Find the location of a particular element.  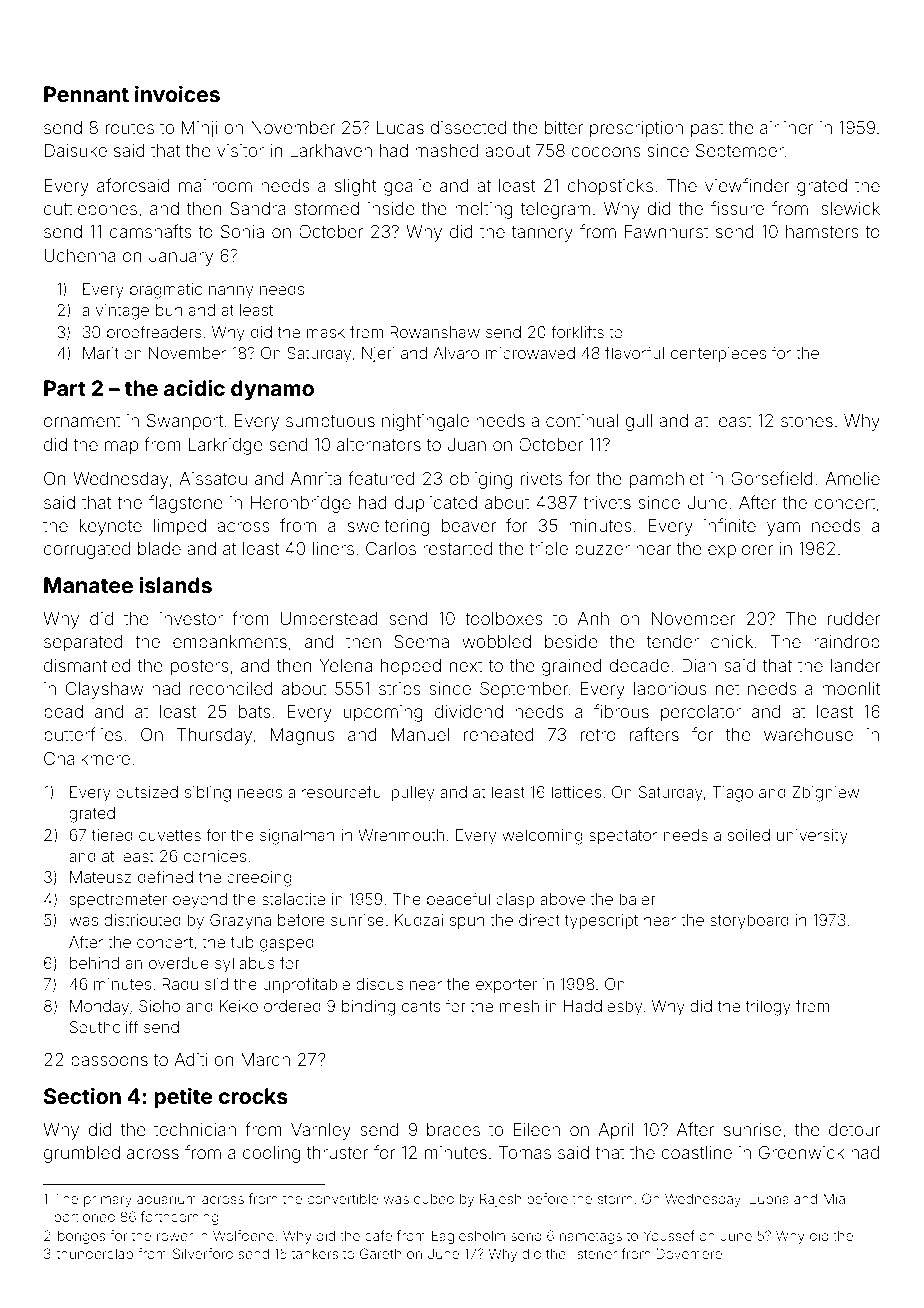

invoices is located at coordinates (177, 94).
